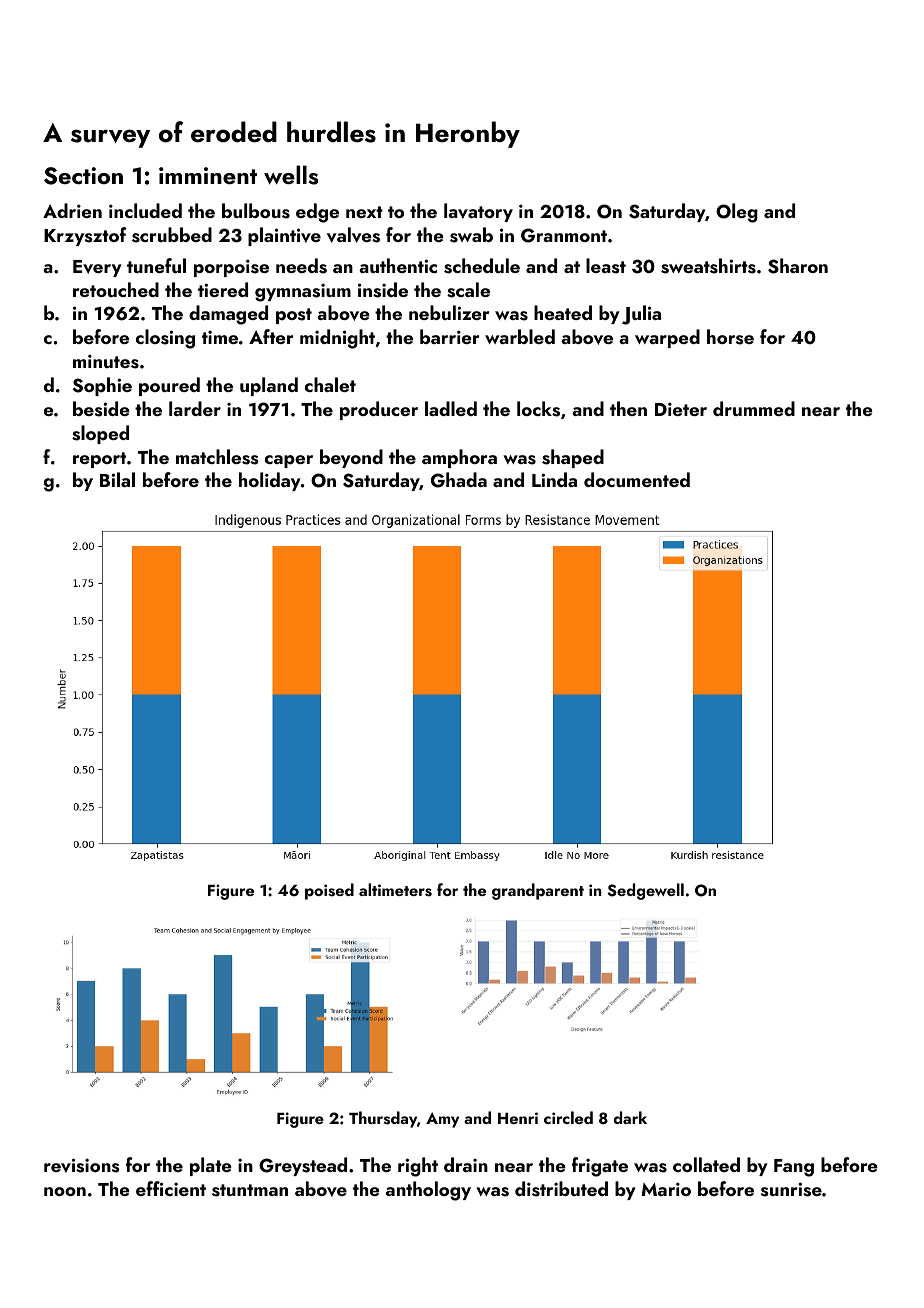 Image resolution: width=924 pixels, height=1308 pixels. Describe the element at coordinates (291, 175) in the page. I see `wells` at that location.
